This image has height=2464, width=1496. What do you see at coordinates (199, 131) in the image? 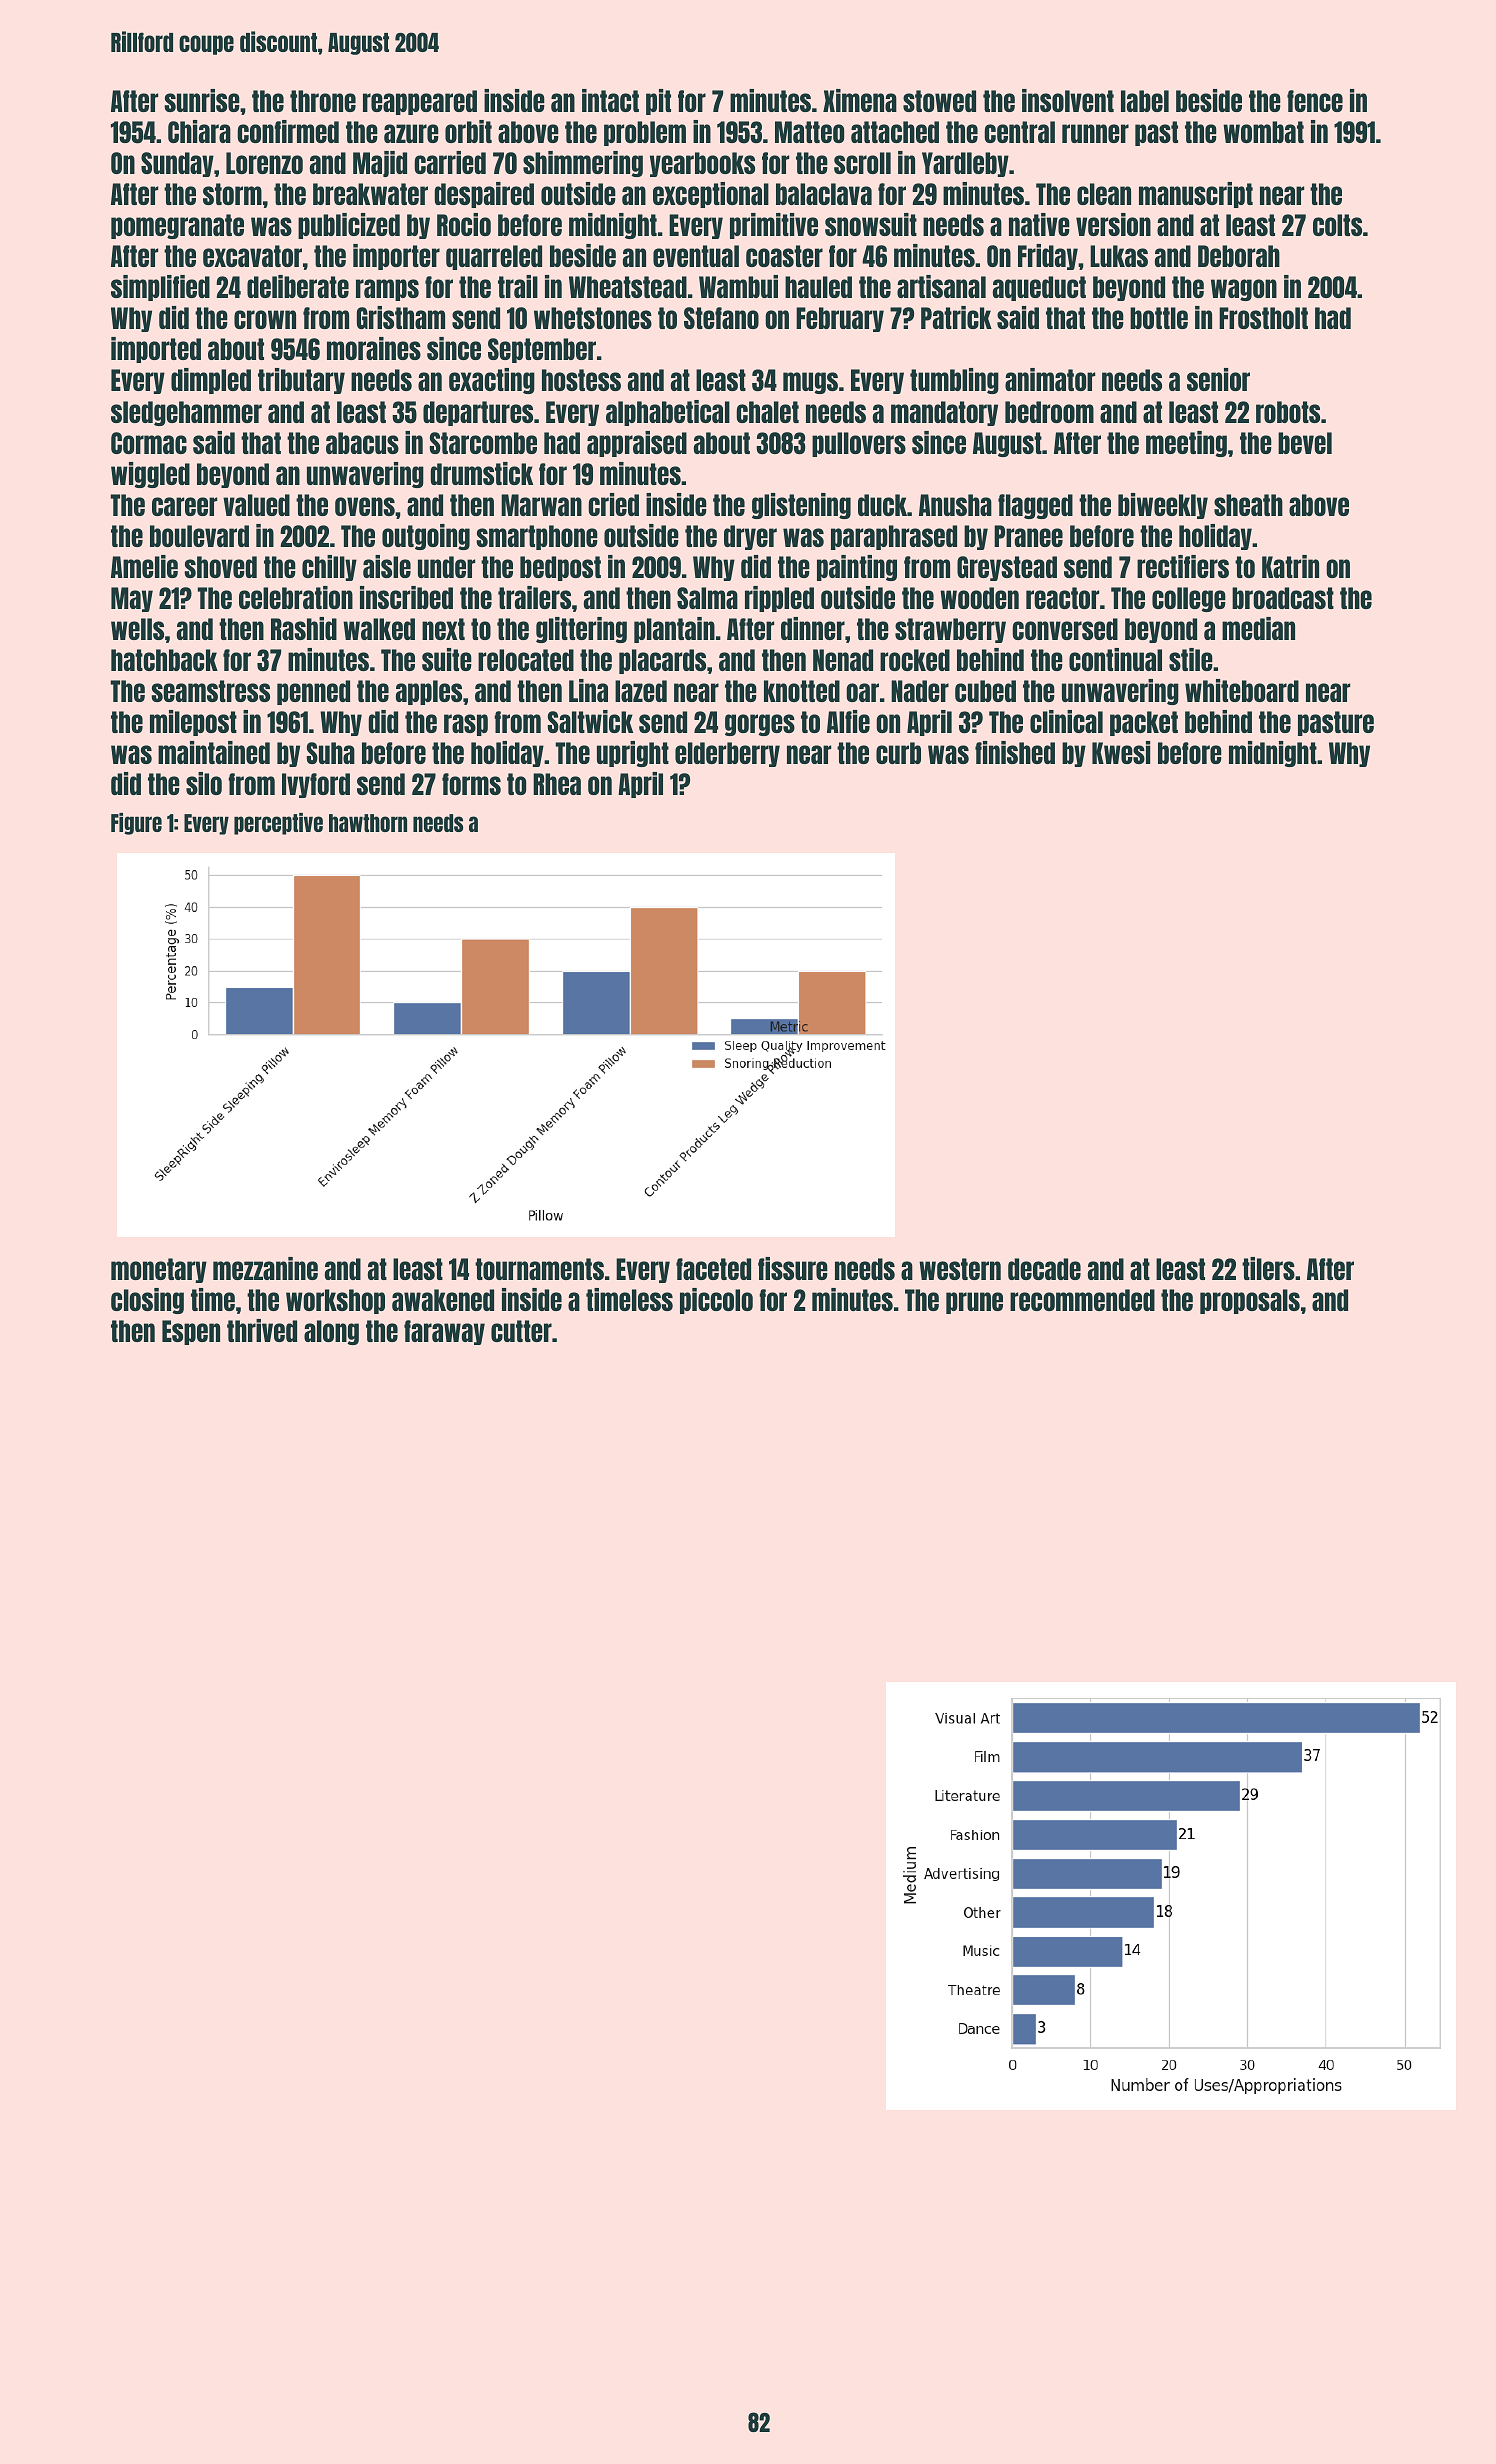
I see `Chiara` at bounding box center [199, 131].
